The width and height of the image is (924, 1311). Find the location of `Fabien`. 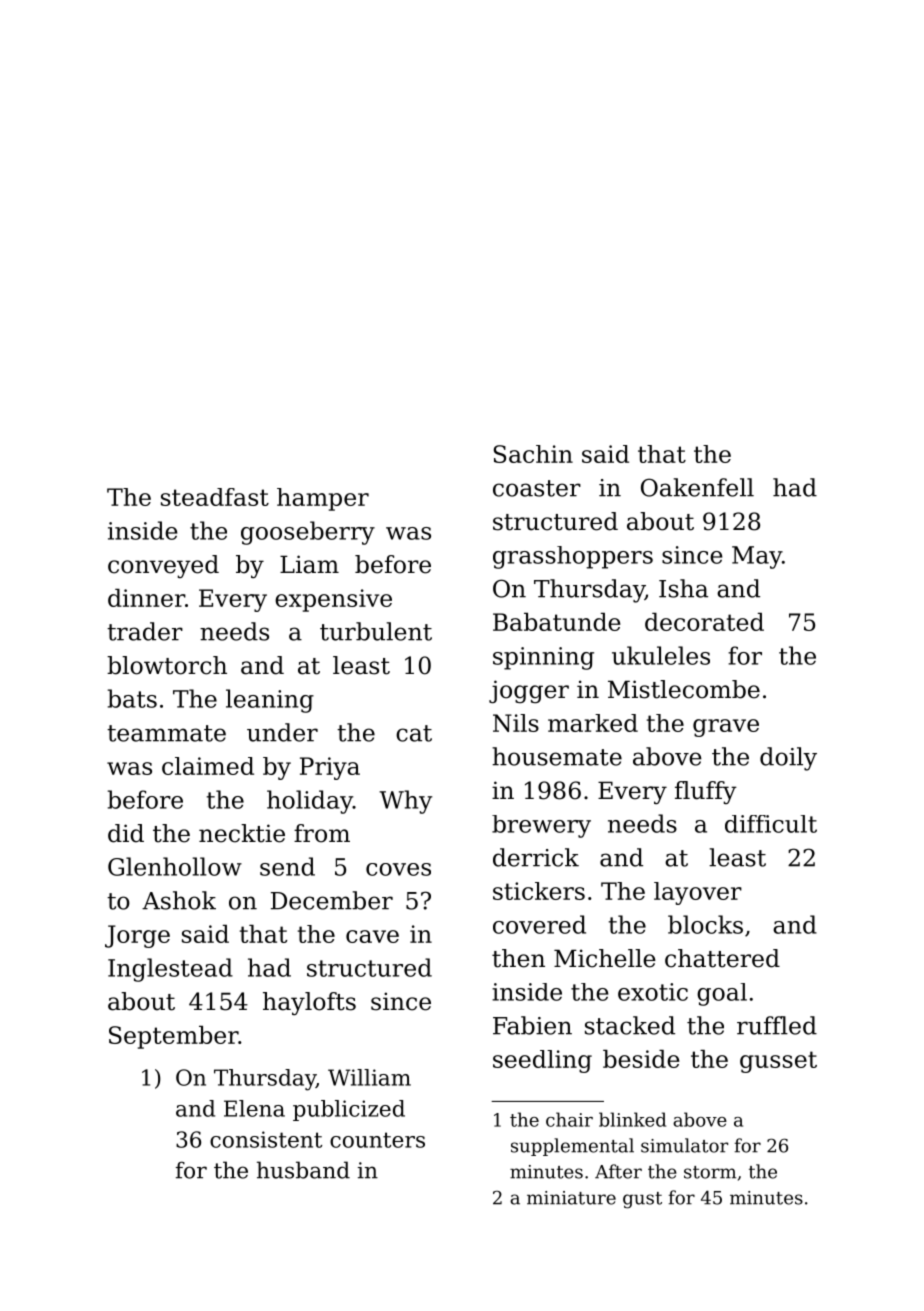

Fabien is located at coordinates (532, 1025).
